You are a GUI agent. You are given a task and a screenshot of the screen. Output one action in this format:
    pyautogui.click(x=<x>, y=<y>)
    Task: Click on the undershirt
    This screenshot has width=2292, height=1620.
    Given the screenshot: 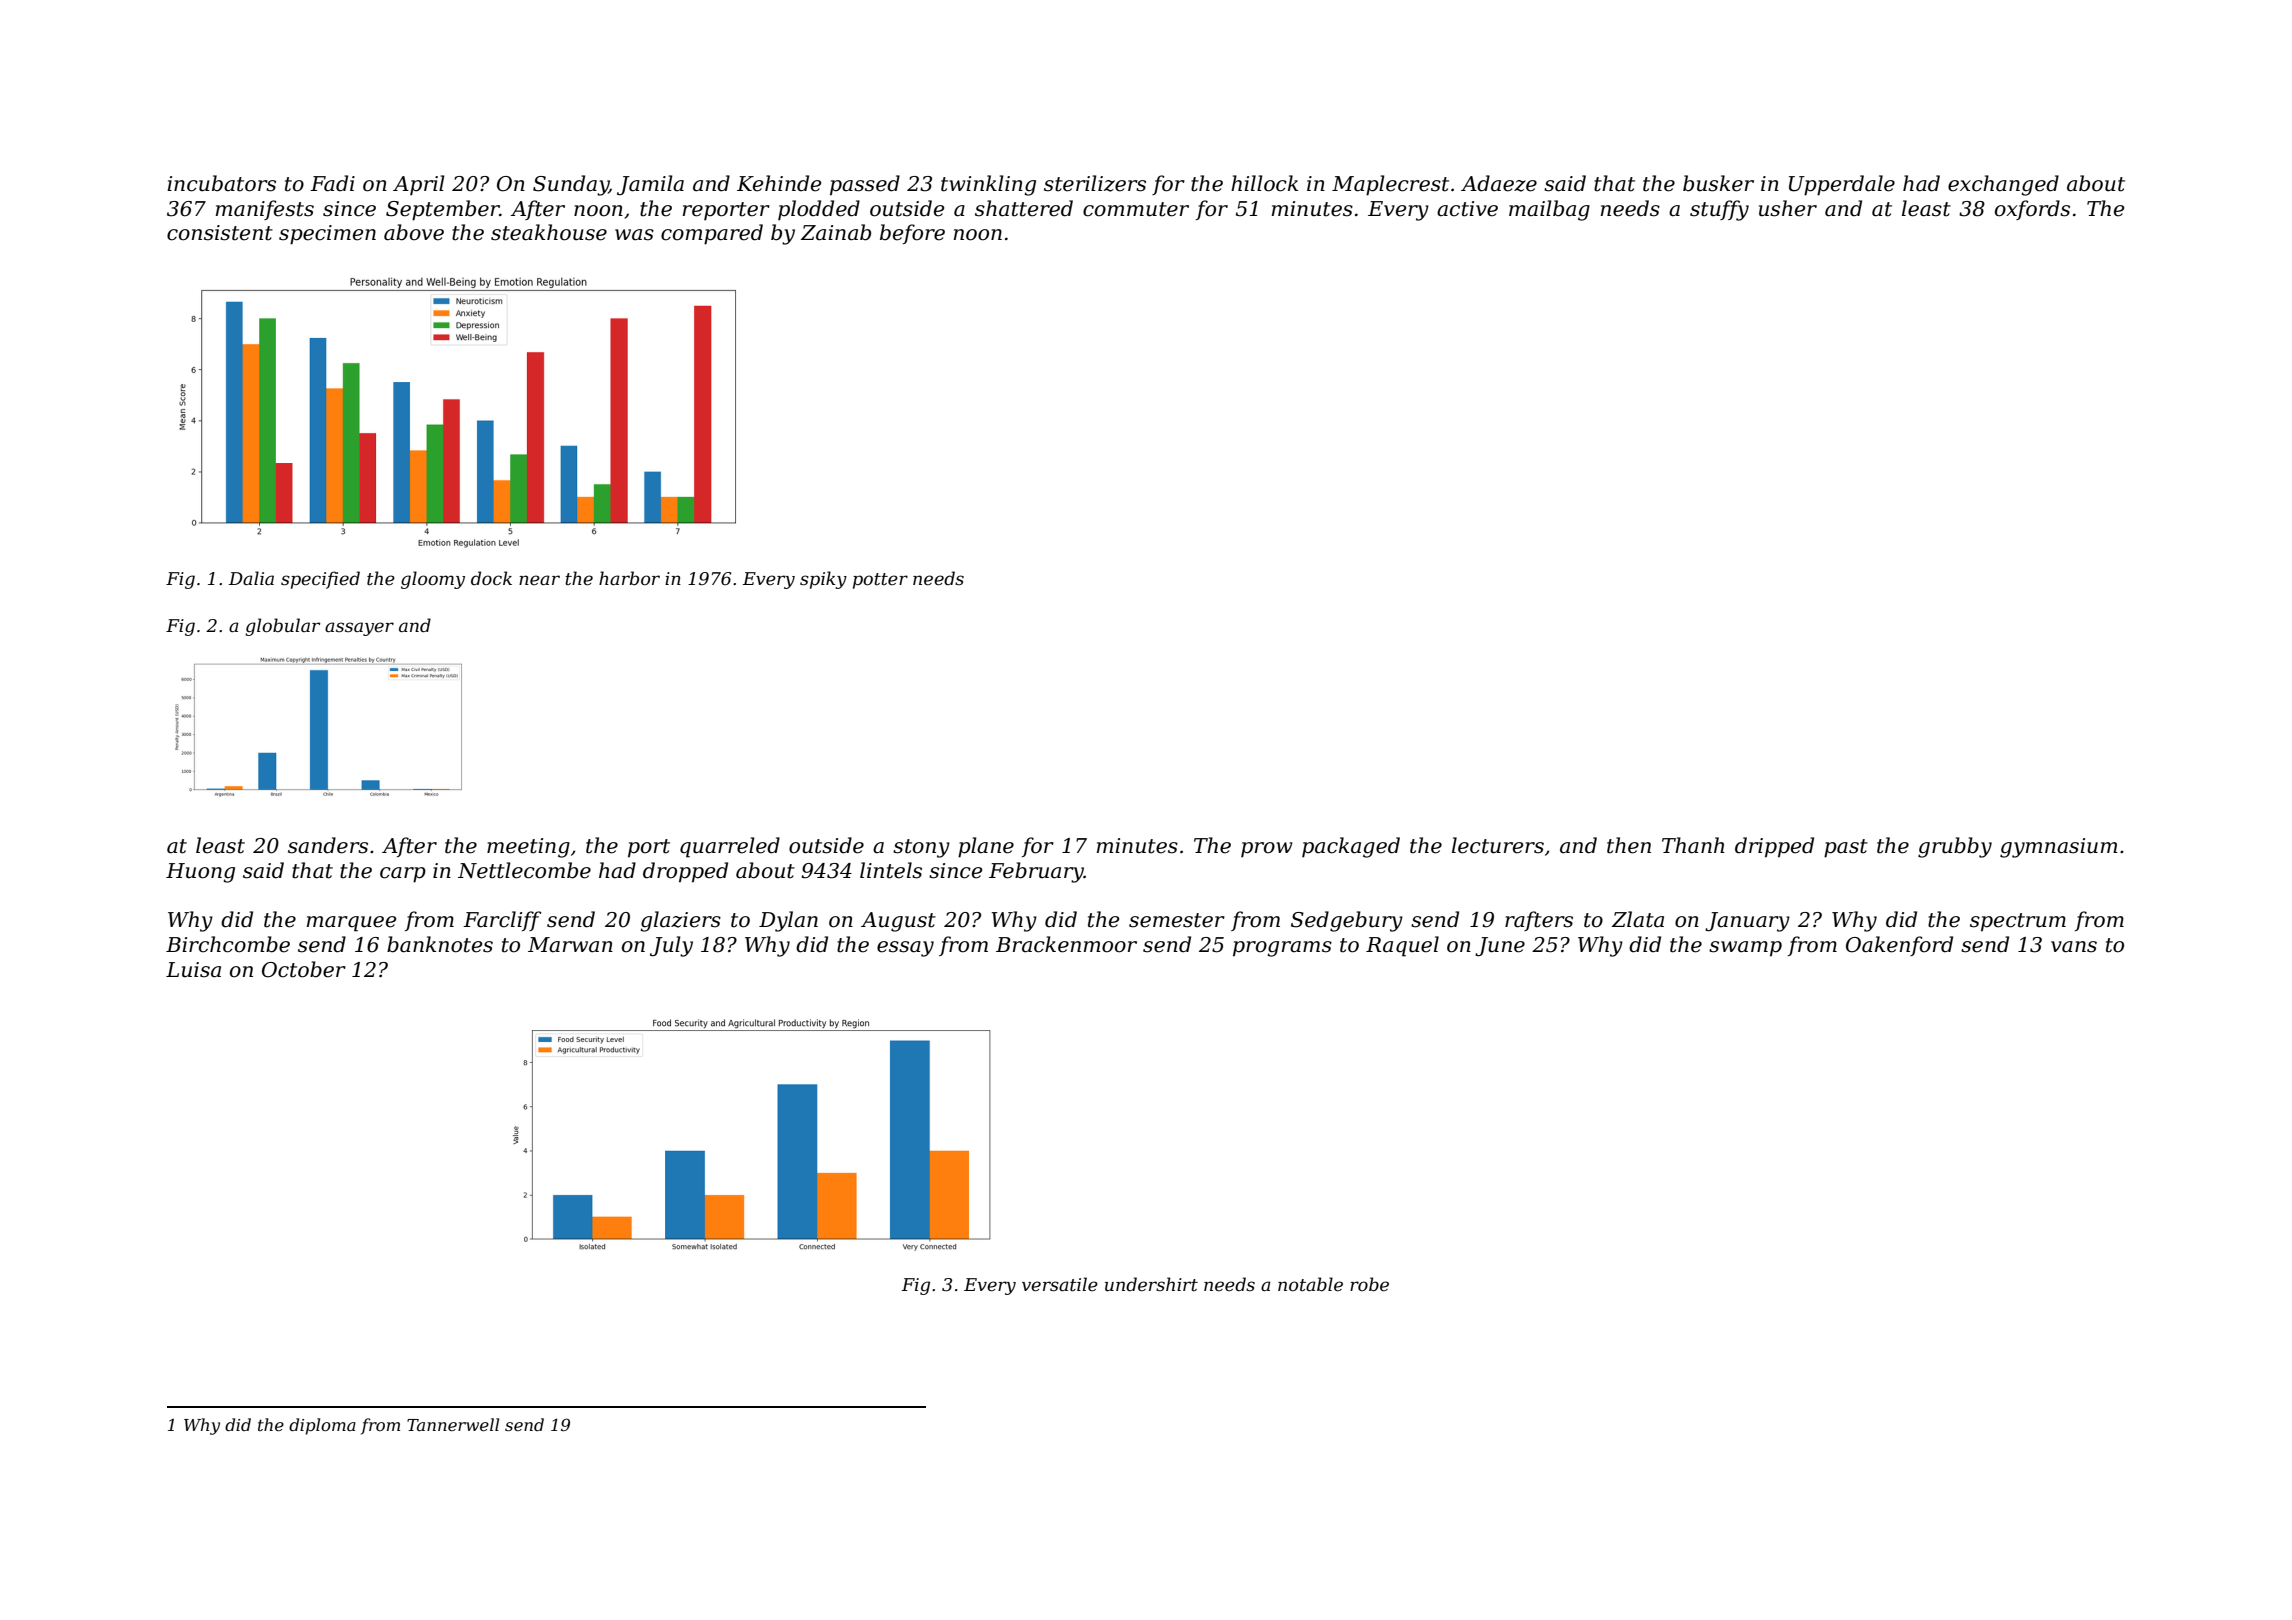 What is the action you would take?
    pyautogui.click(x=1151, y=1284)
